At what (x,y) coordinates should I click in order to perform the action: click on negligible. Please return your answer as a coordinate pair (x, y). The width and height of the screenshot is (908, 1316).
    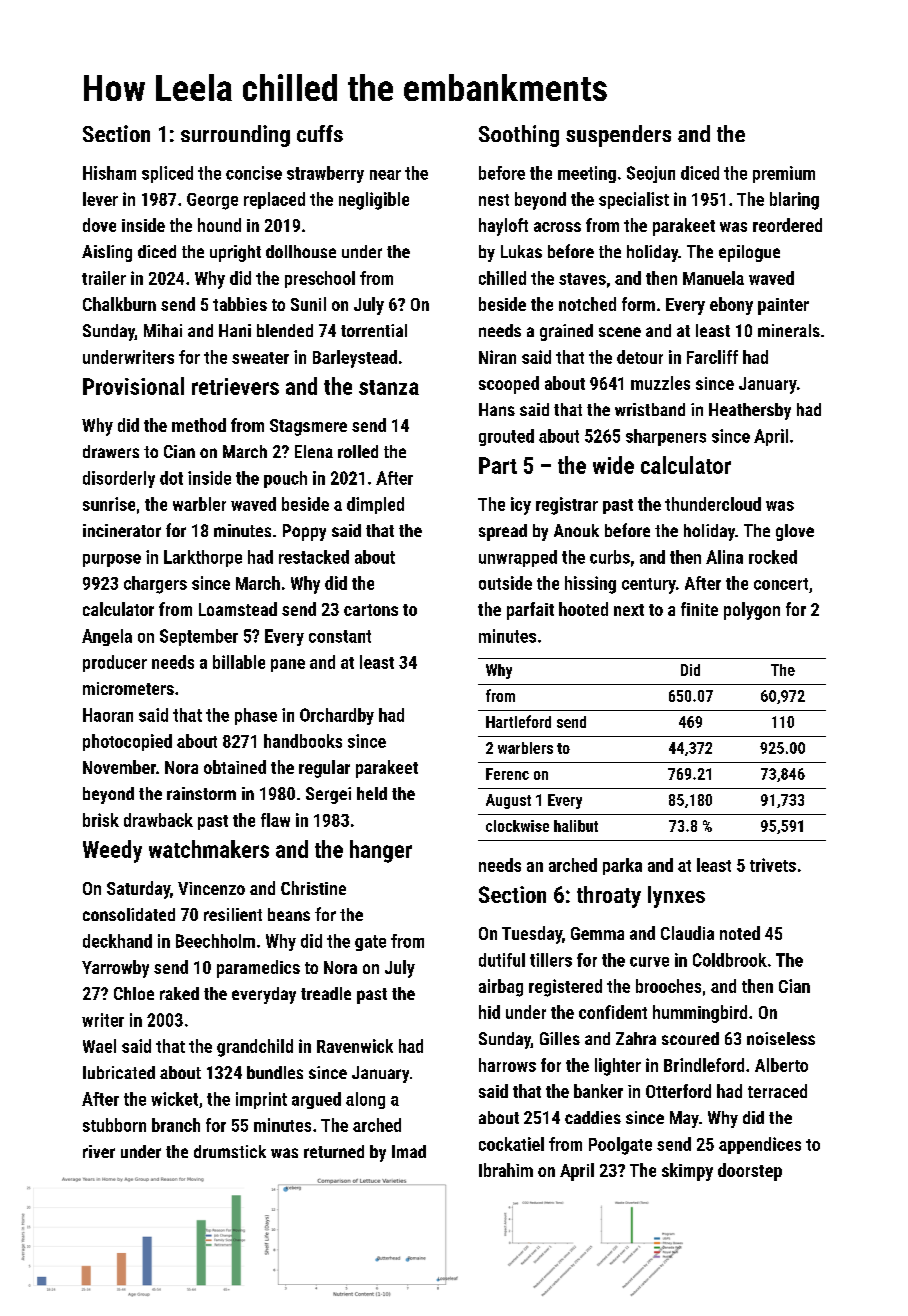
    Looking at the image, I should click on (374, 201).
